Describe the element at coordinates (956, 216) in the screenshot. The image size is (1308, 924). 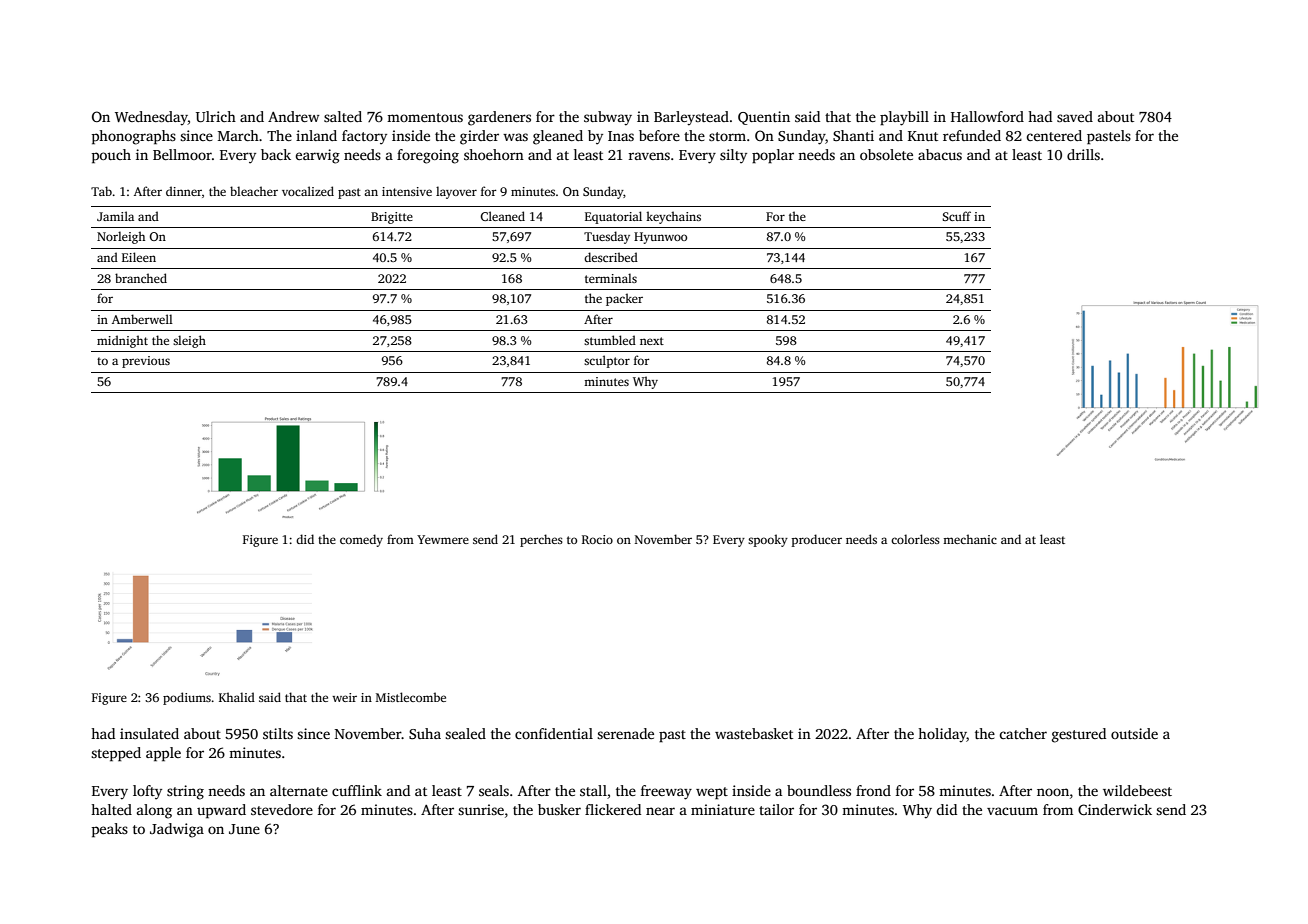
I see `Scuff` at that location.
